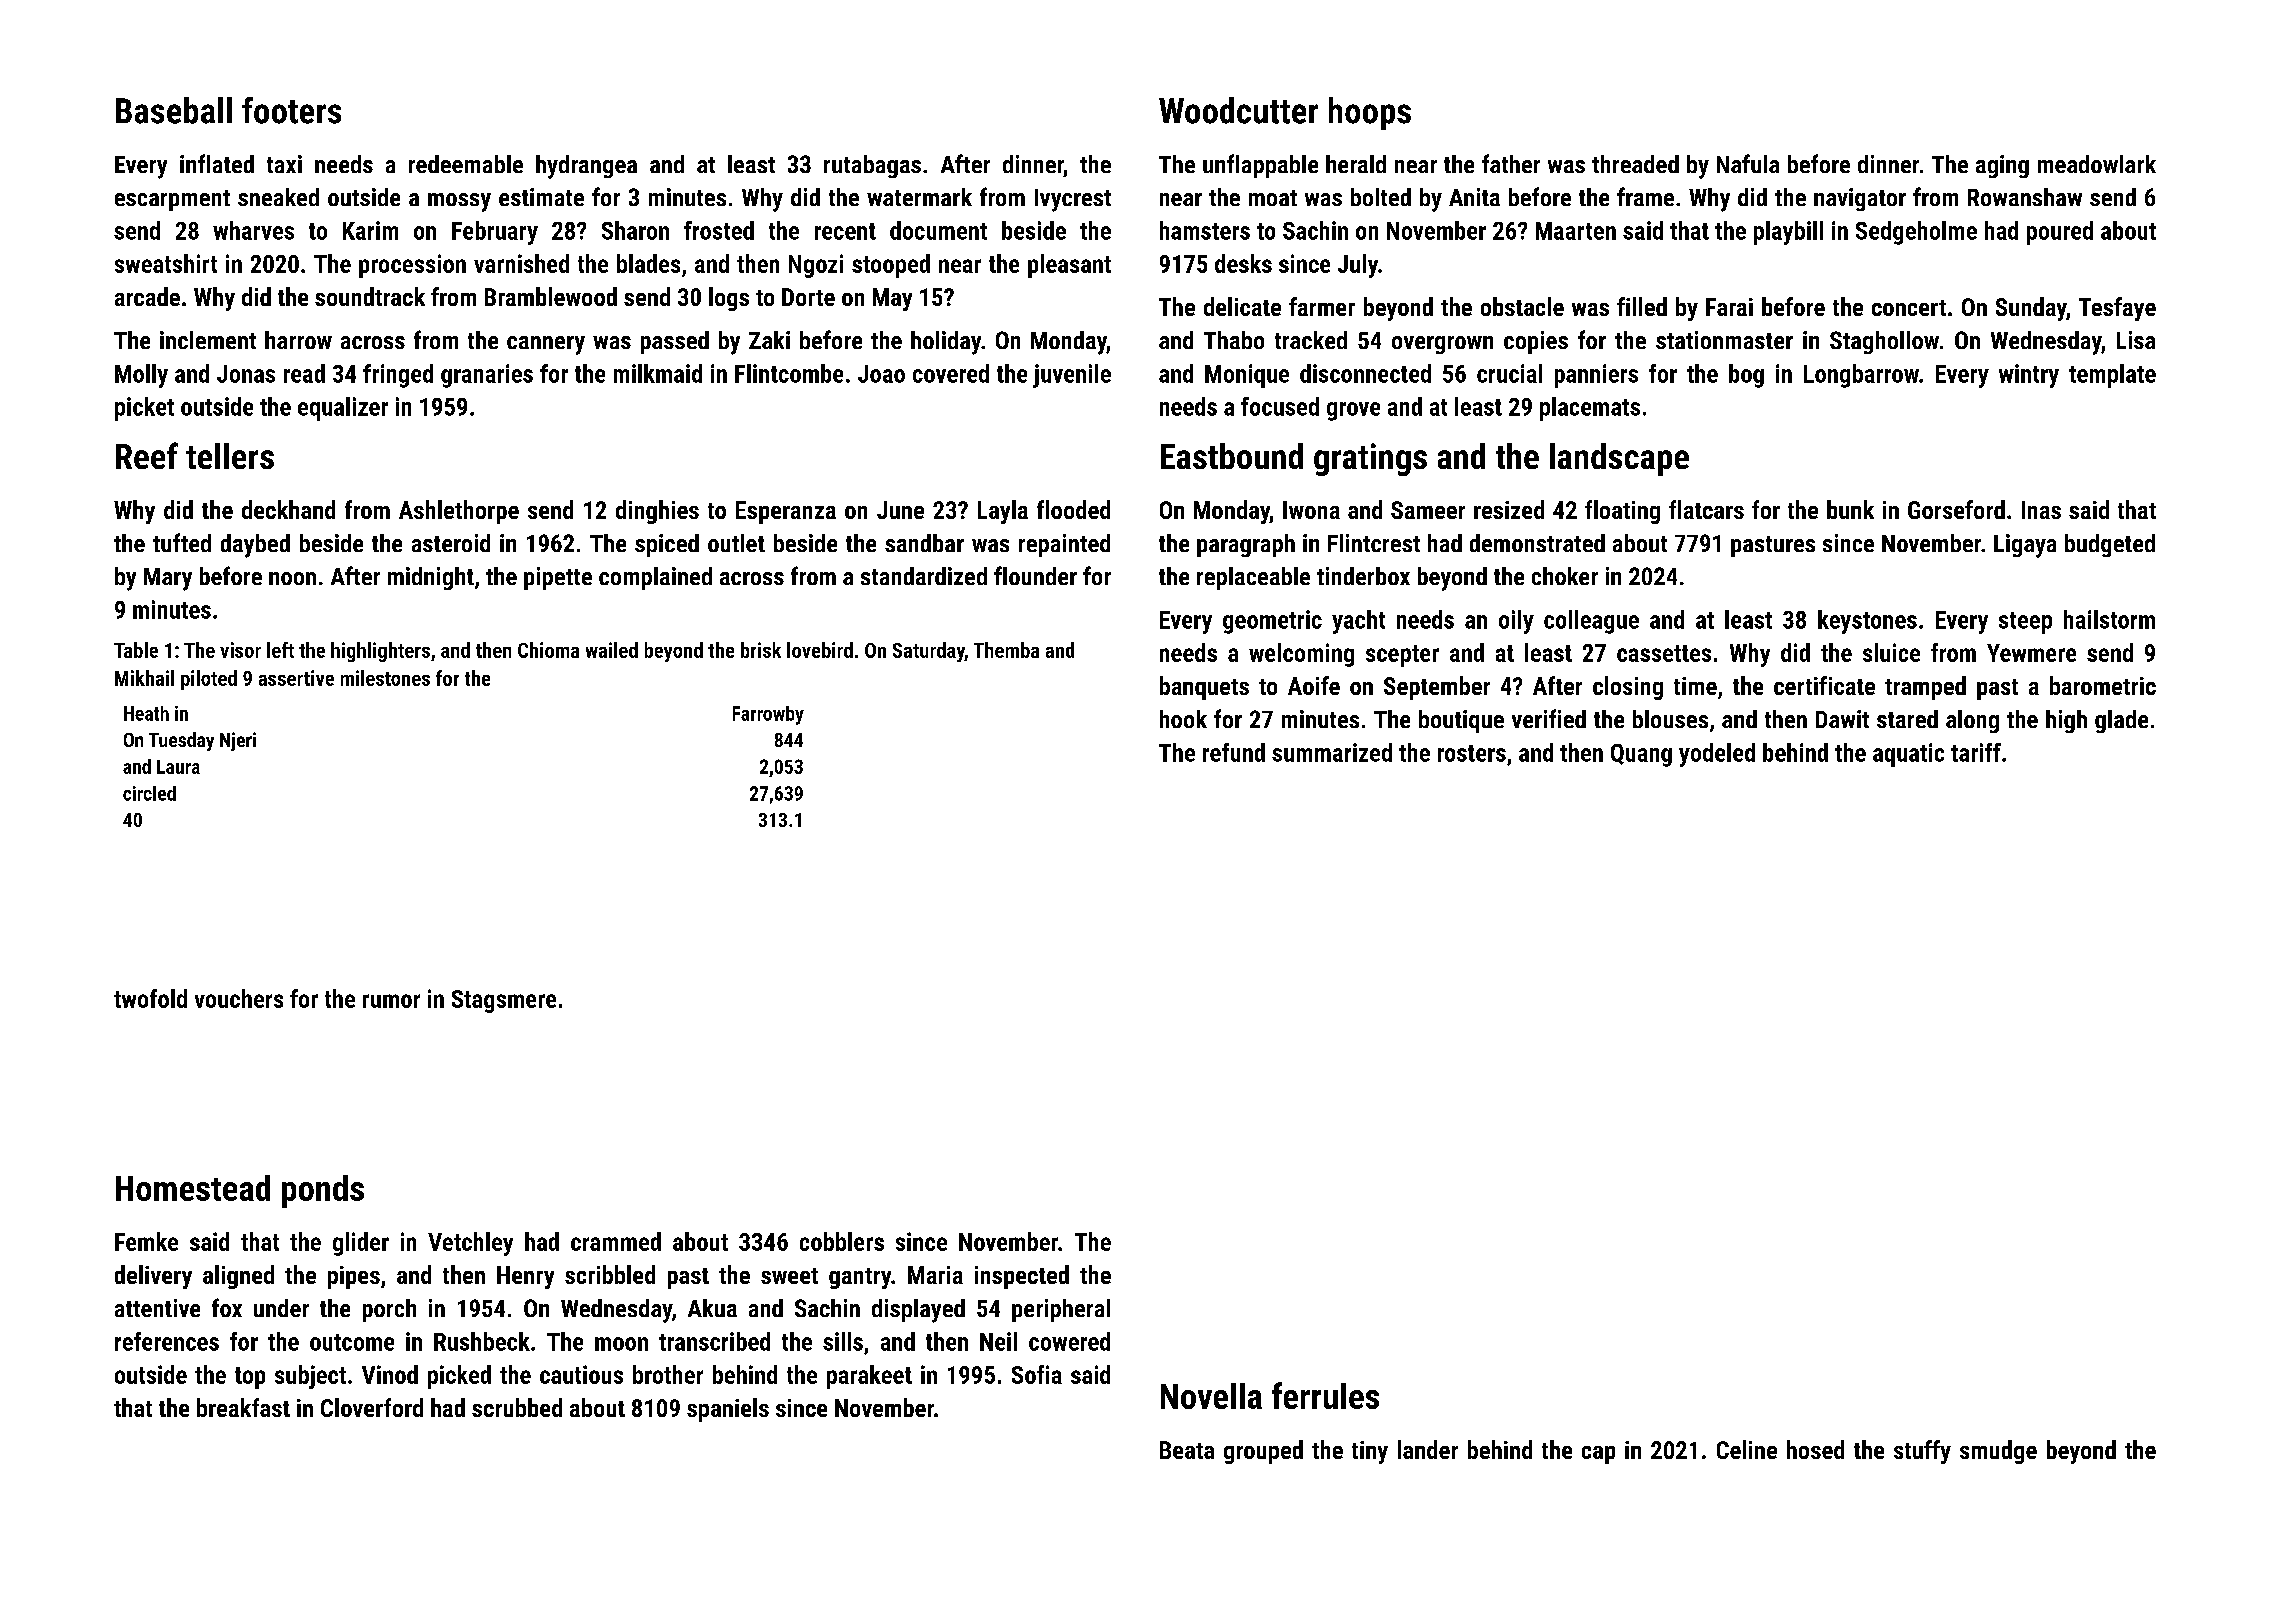 The height and width of the screenshot is (1605, 2270). I want to click on yodeled, so click(1717, 755).
